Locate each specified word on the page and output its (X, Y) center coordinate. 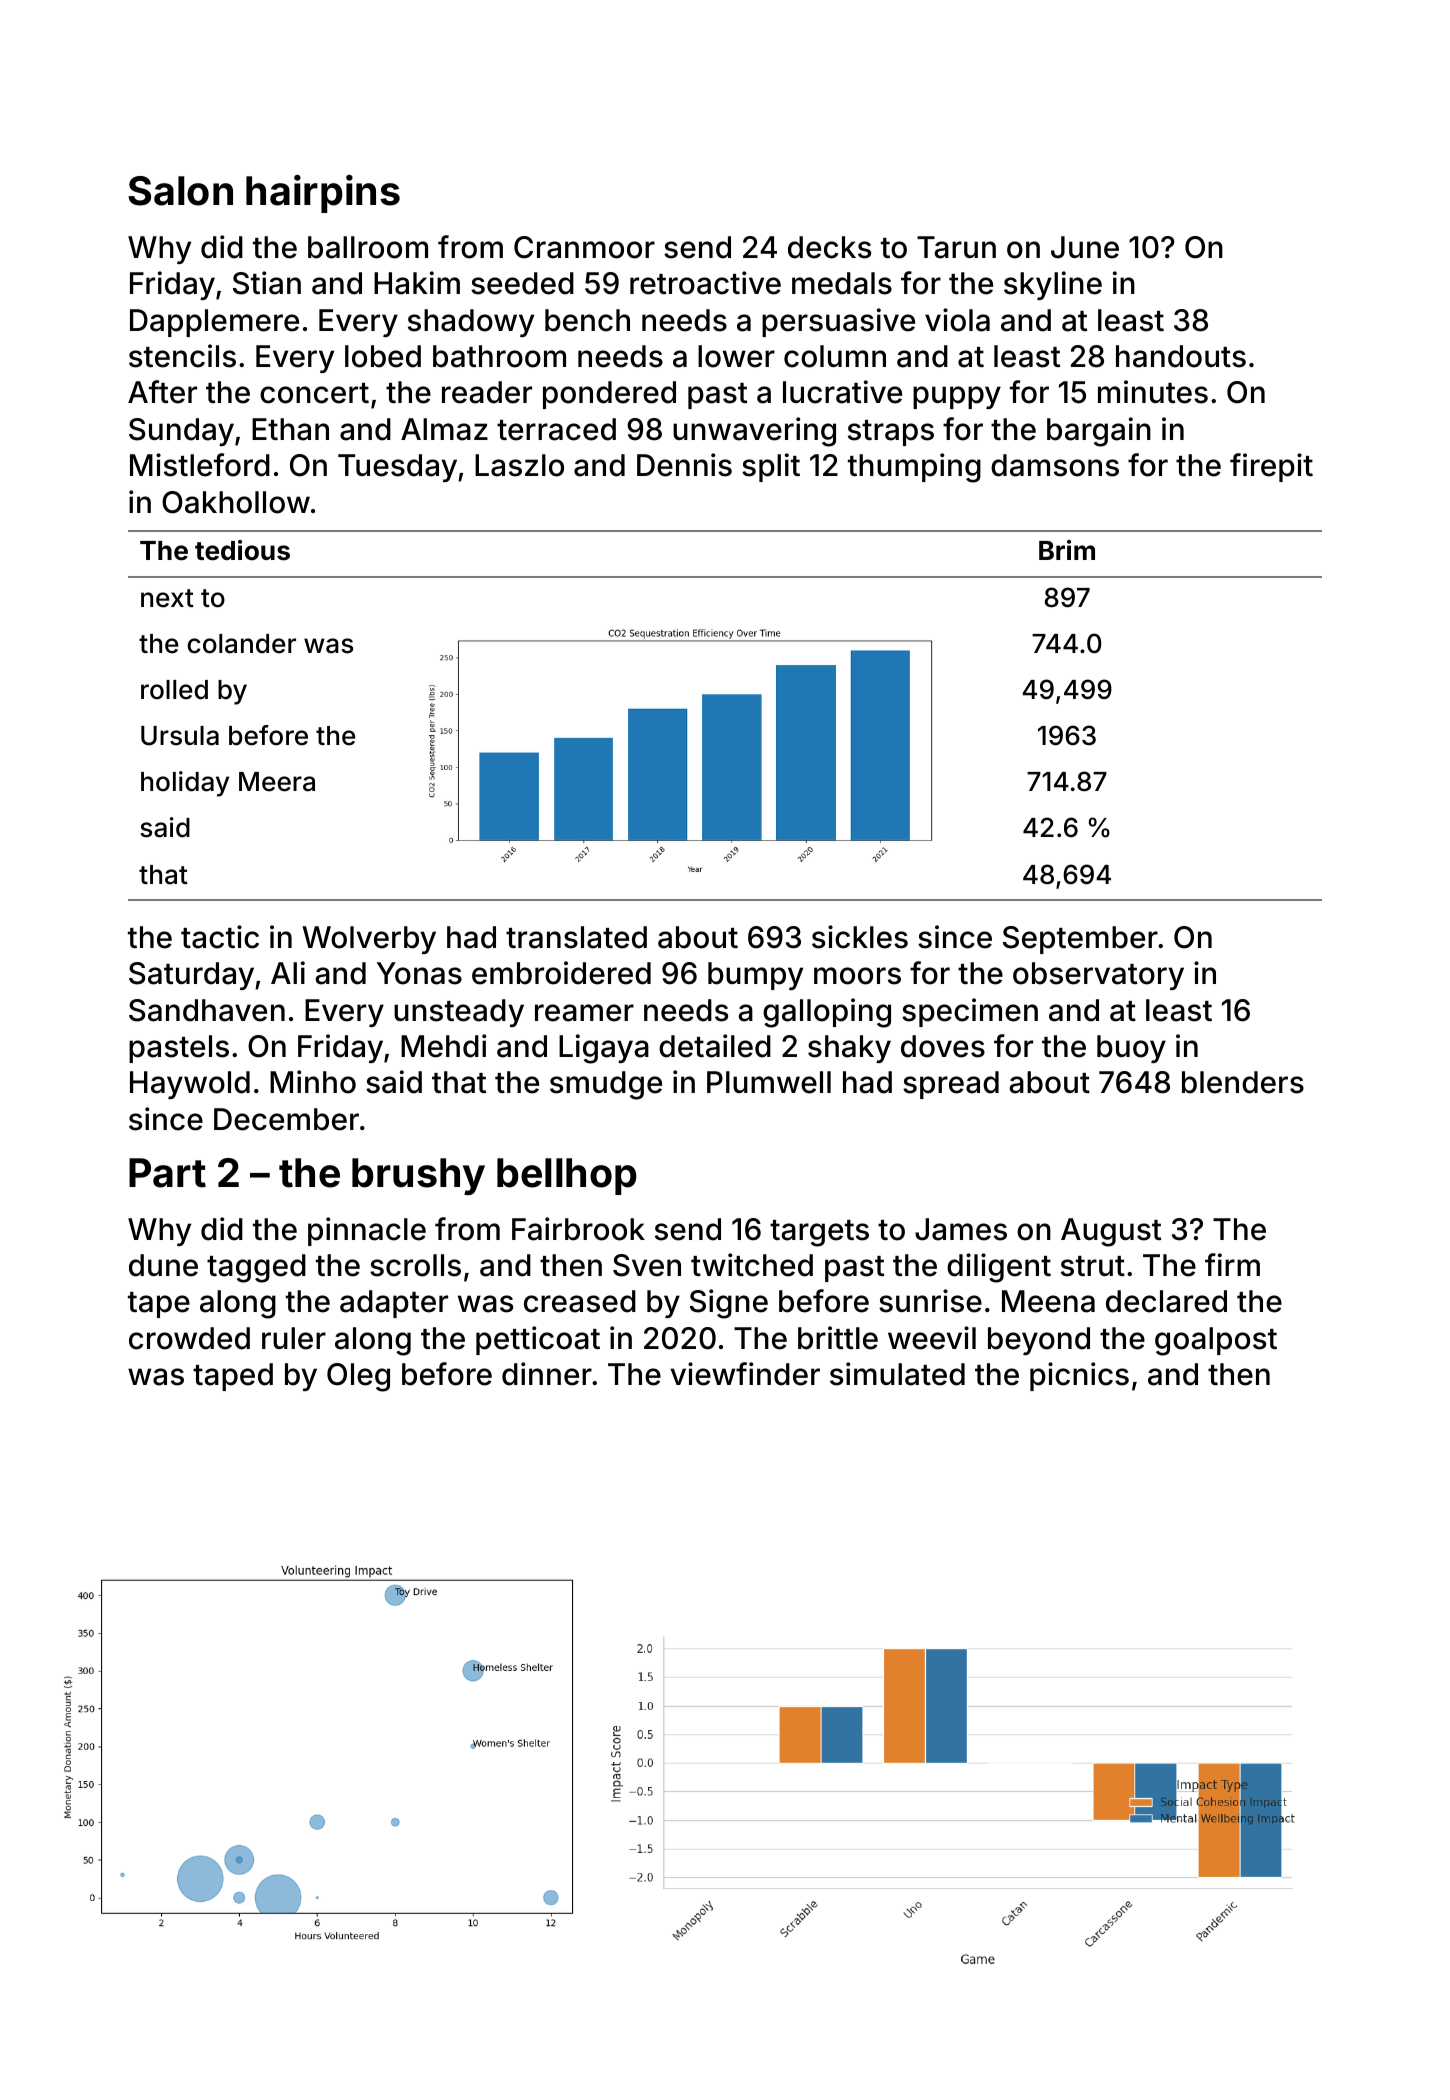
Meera (277, 782)
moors (857, 976)
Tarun (956, 247)
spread (951, 1085)
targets (819, 1233)
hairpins (323, 194)
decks (829, 247)
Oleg (358, 1377)
